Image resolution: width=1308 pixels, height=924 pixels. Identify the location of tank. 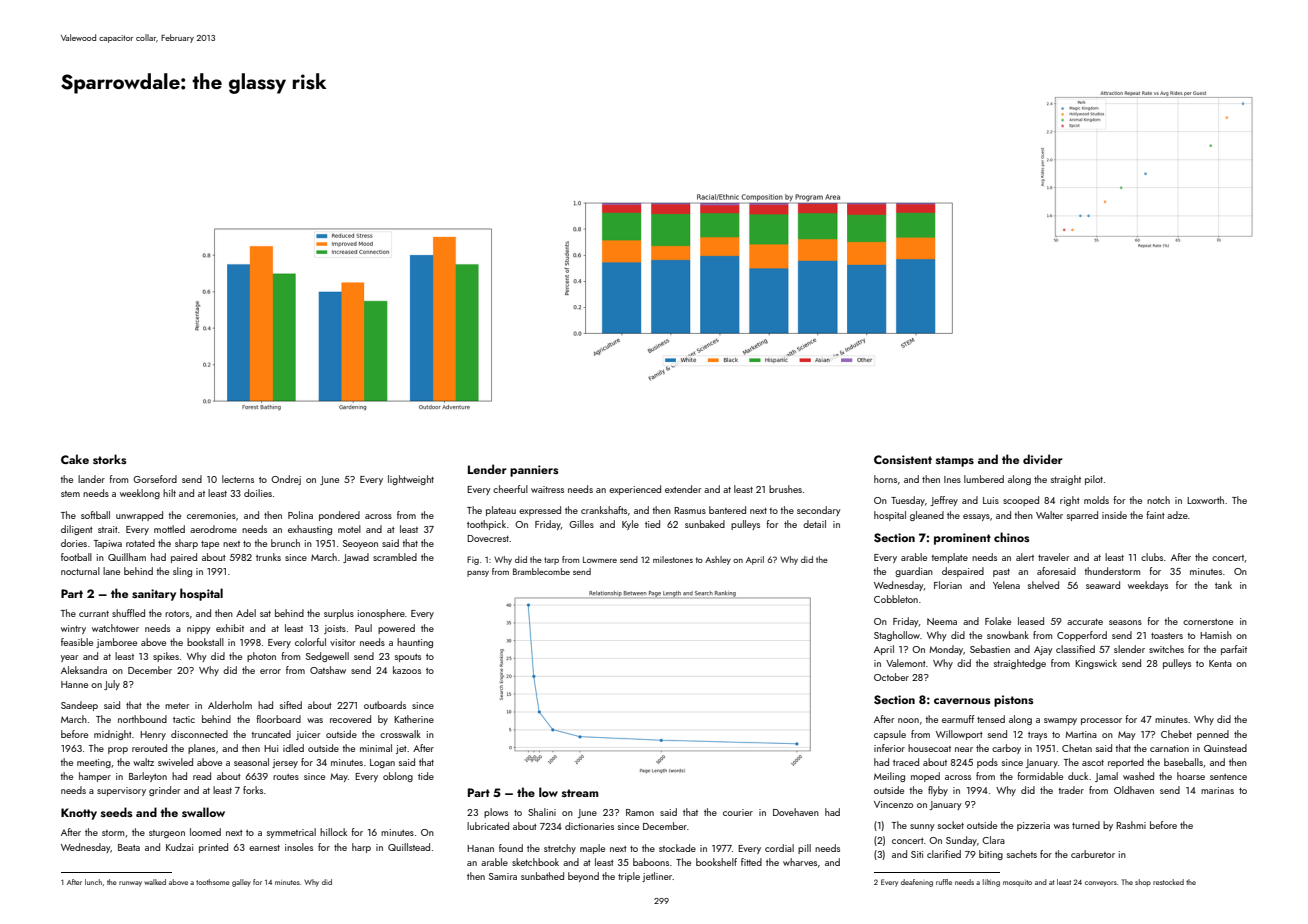
(1223, 585).
